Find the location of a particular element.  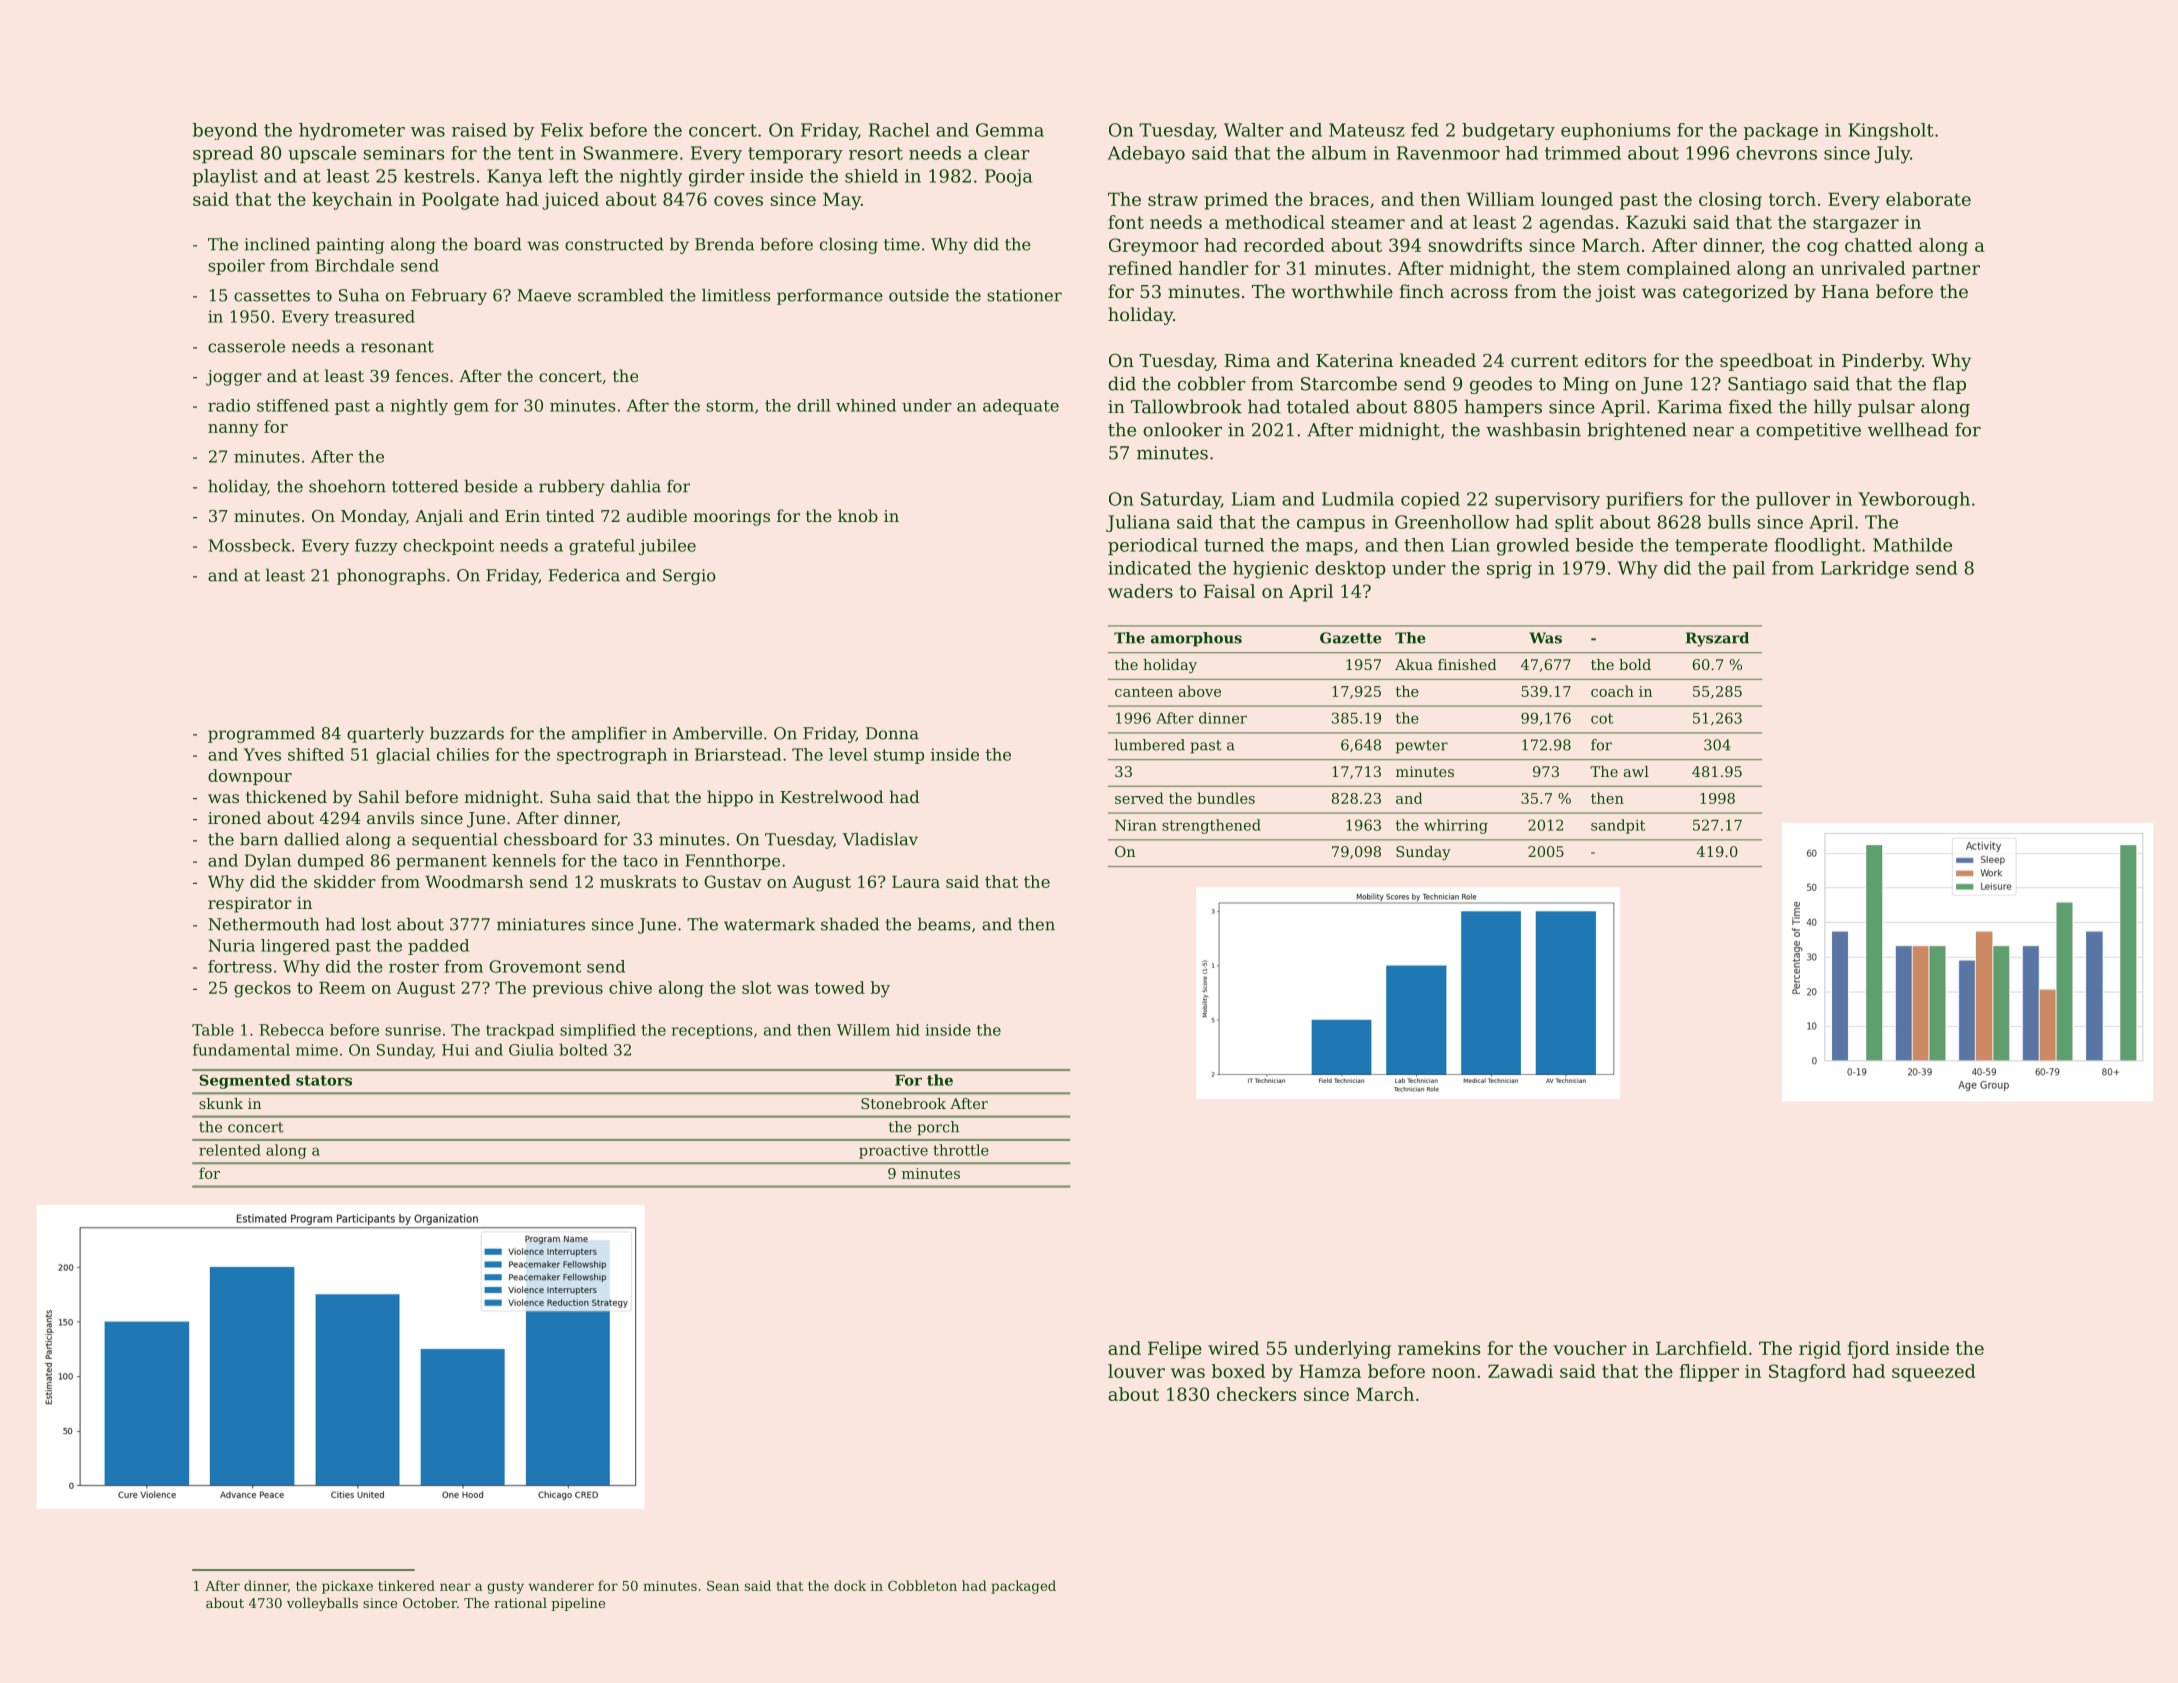

Woodmarsh is located at coordinates (474, 881).
